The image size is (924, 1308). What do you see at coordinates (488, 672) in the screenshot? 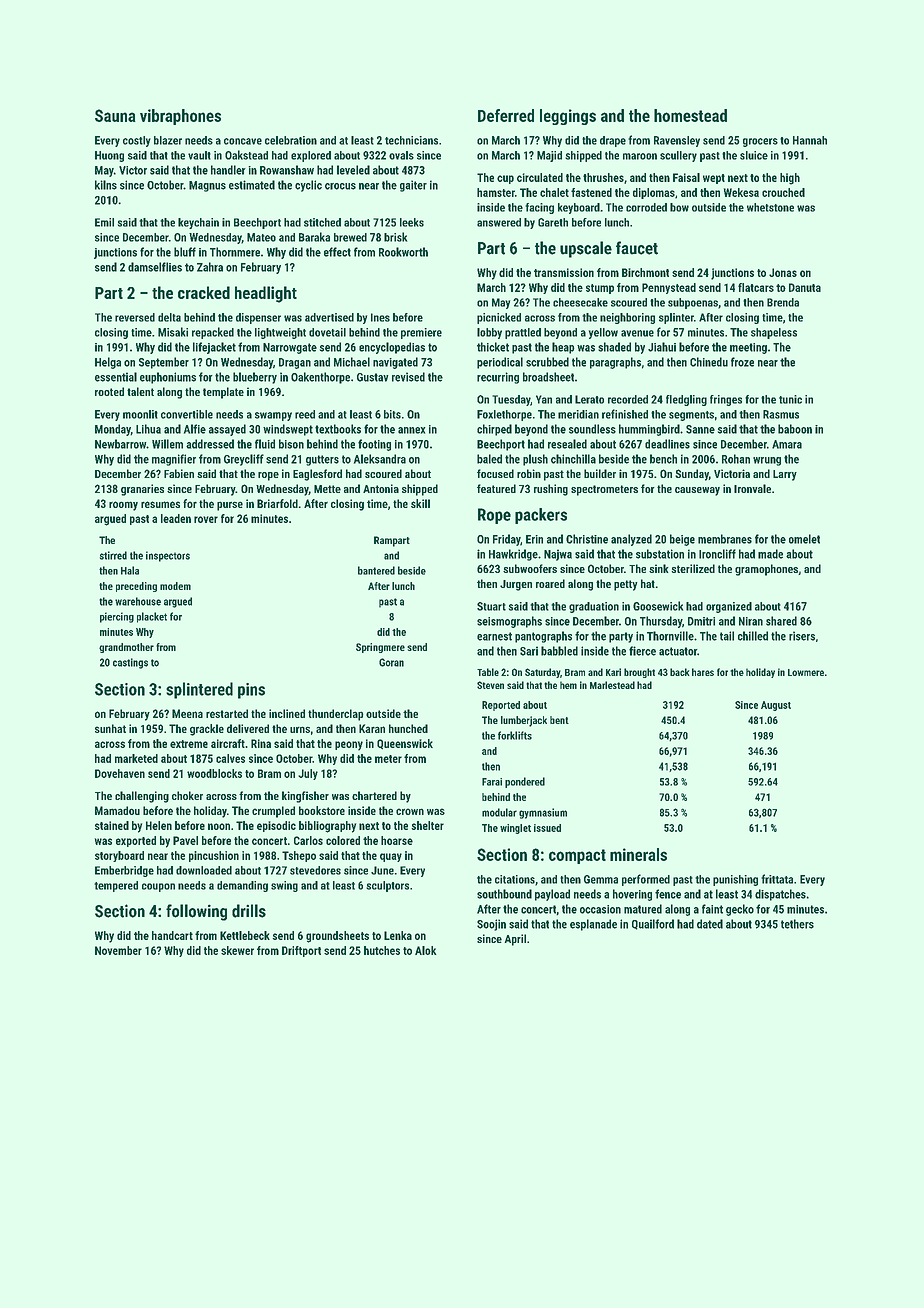
I see `Table` at bounding box center [488, 672].
